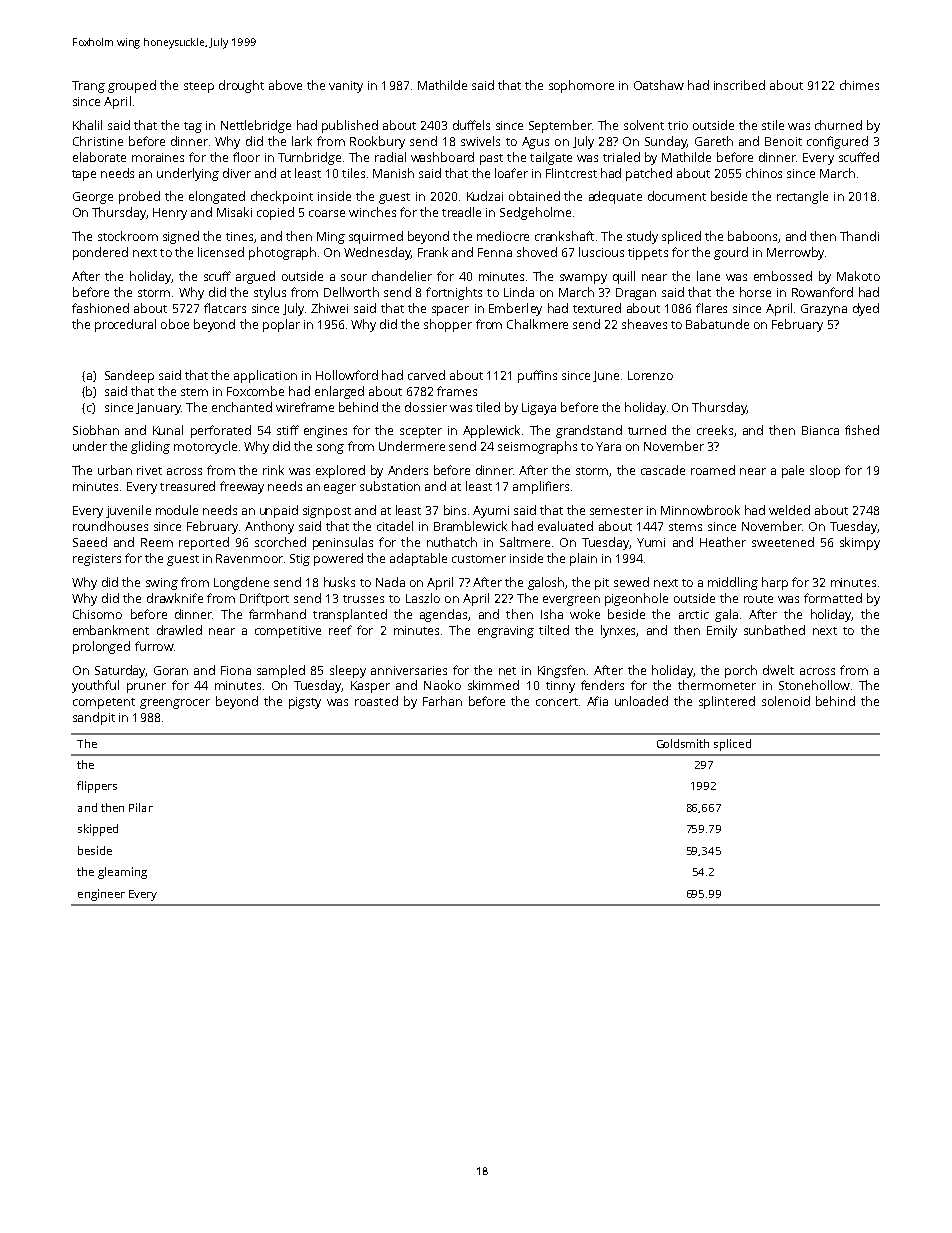  I want to click on skipped, so click(98, 830).
